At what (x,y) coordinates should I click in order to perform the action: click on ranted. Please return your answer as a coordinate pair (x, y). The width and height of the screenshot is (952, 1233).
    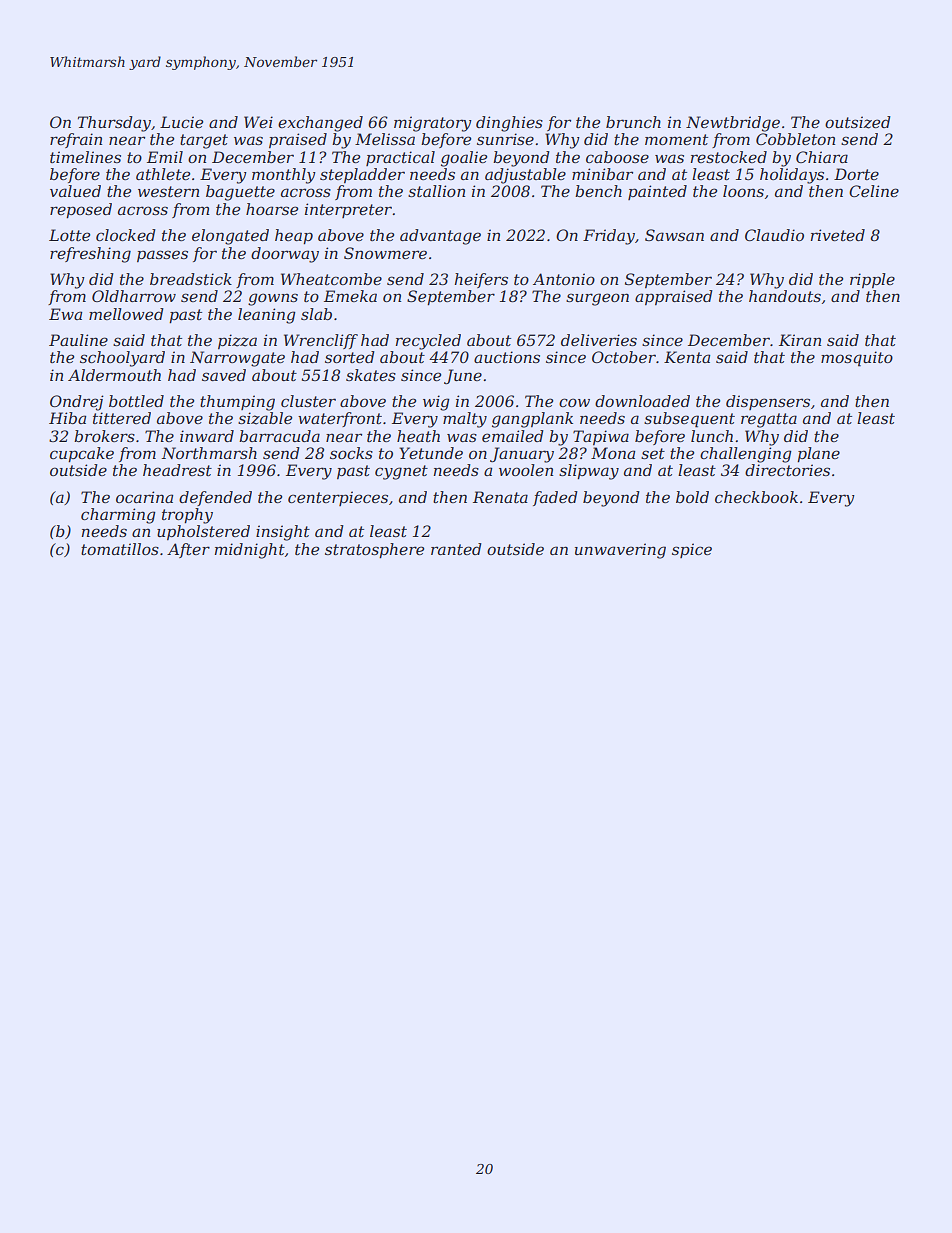
    Looking at the image, I should click on (456, 549).
